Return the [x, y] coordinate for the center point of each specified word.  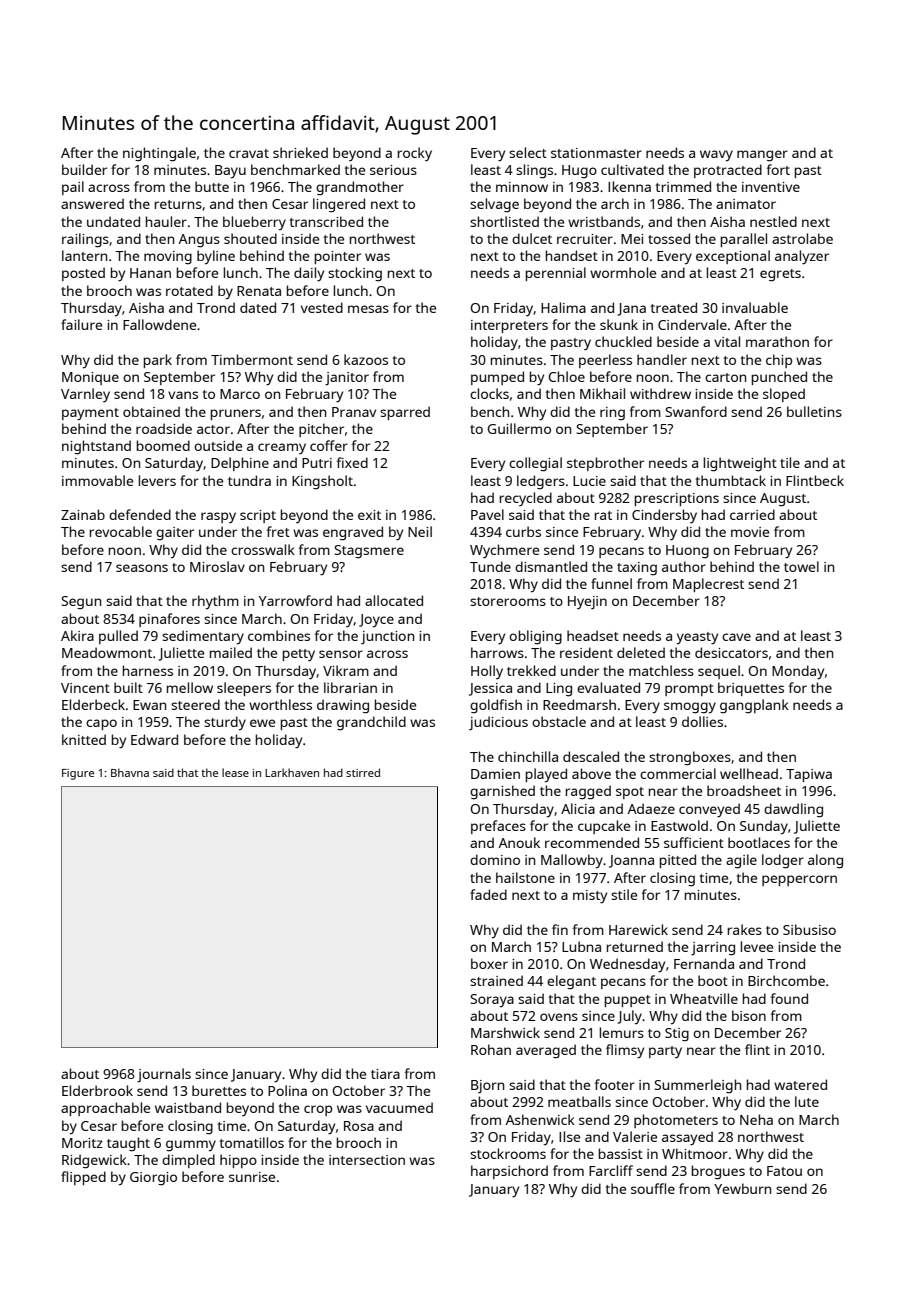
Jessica [490, 689]
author [684, 566]
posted [83, 274]
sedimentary [203, 637]
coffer [329, 445]
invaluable [755, 307]
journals [164, 1075]
